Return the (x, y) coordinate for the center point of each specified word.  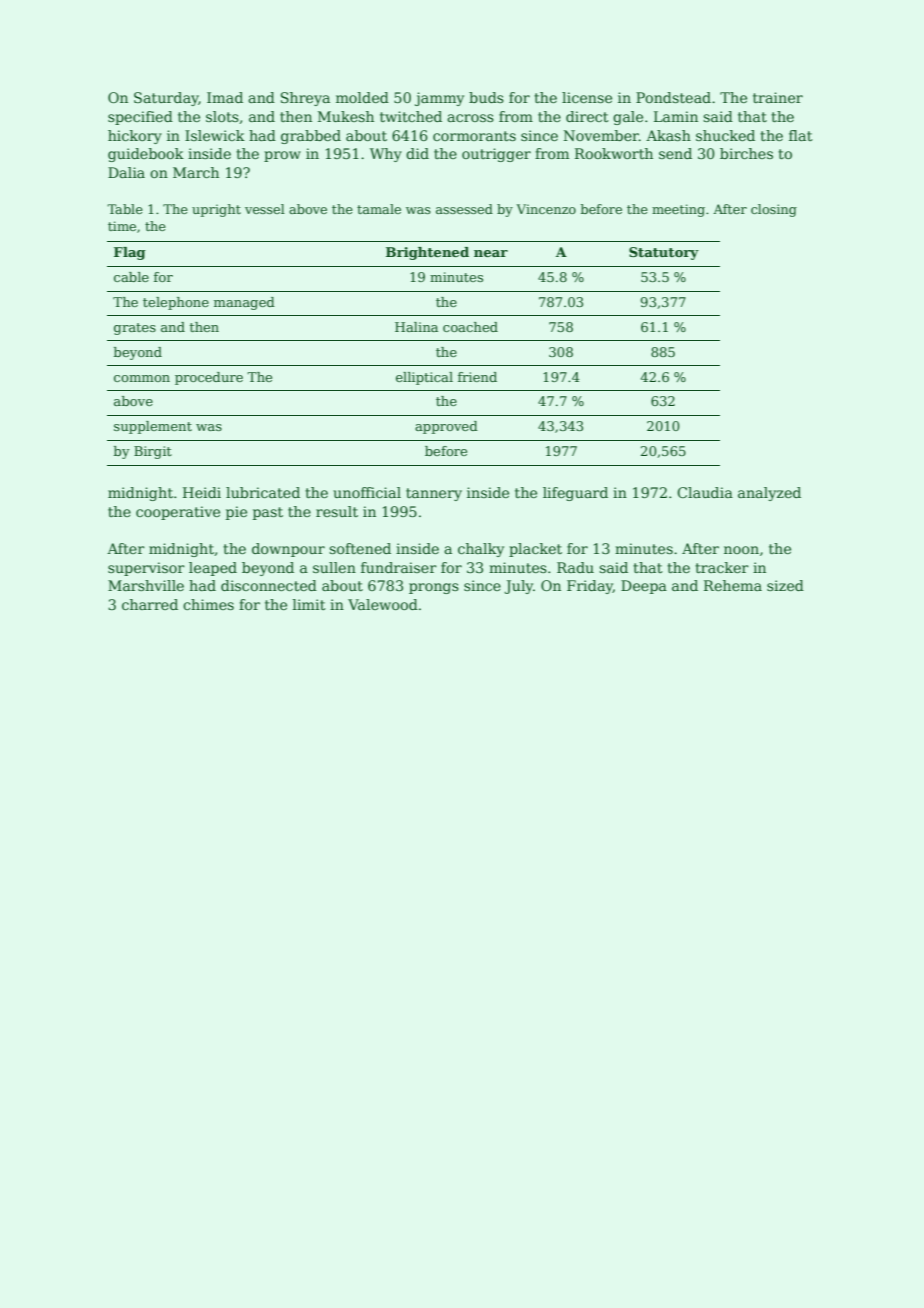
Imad (225, 97)
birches (746, 153)
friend (477, 377)
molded (362, 97)
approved (446, 427)
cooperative (178, 513)
